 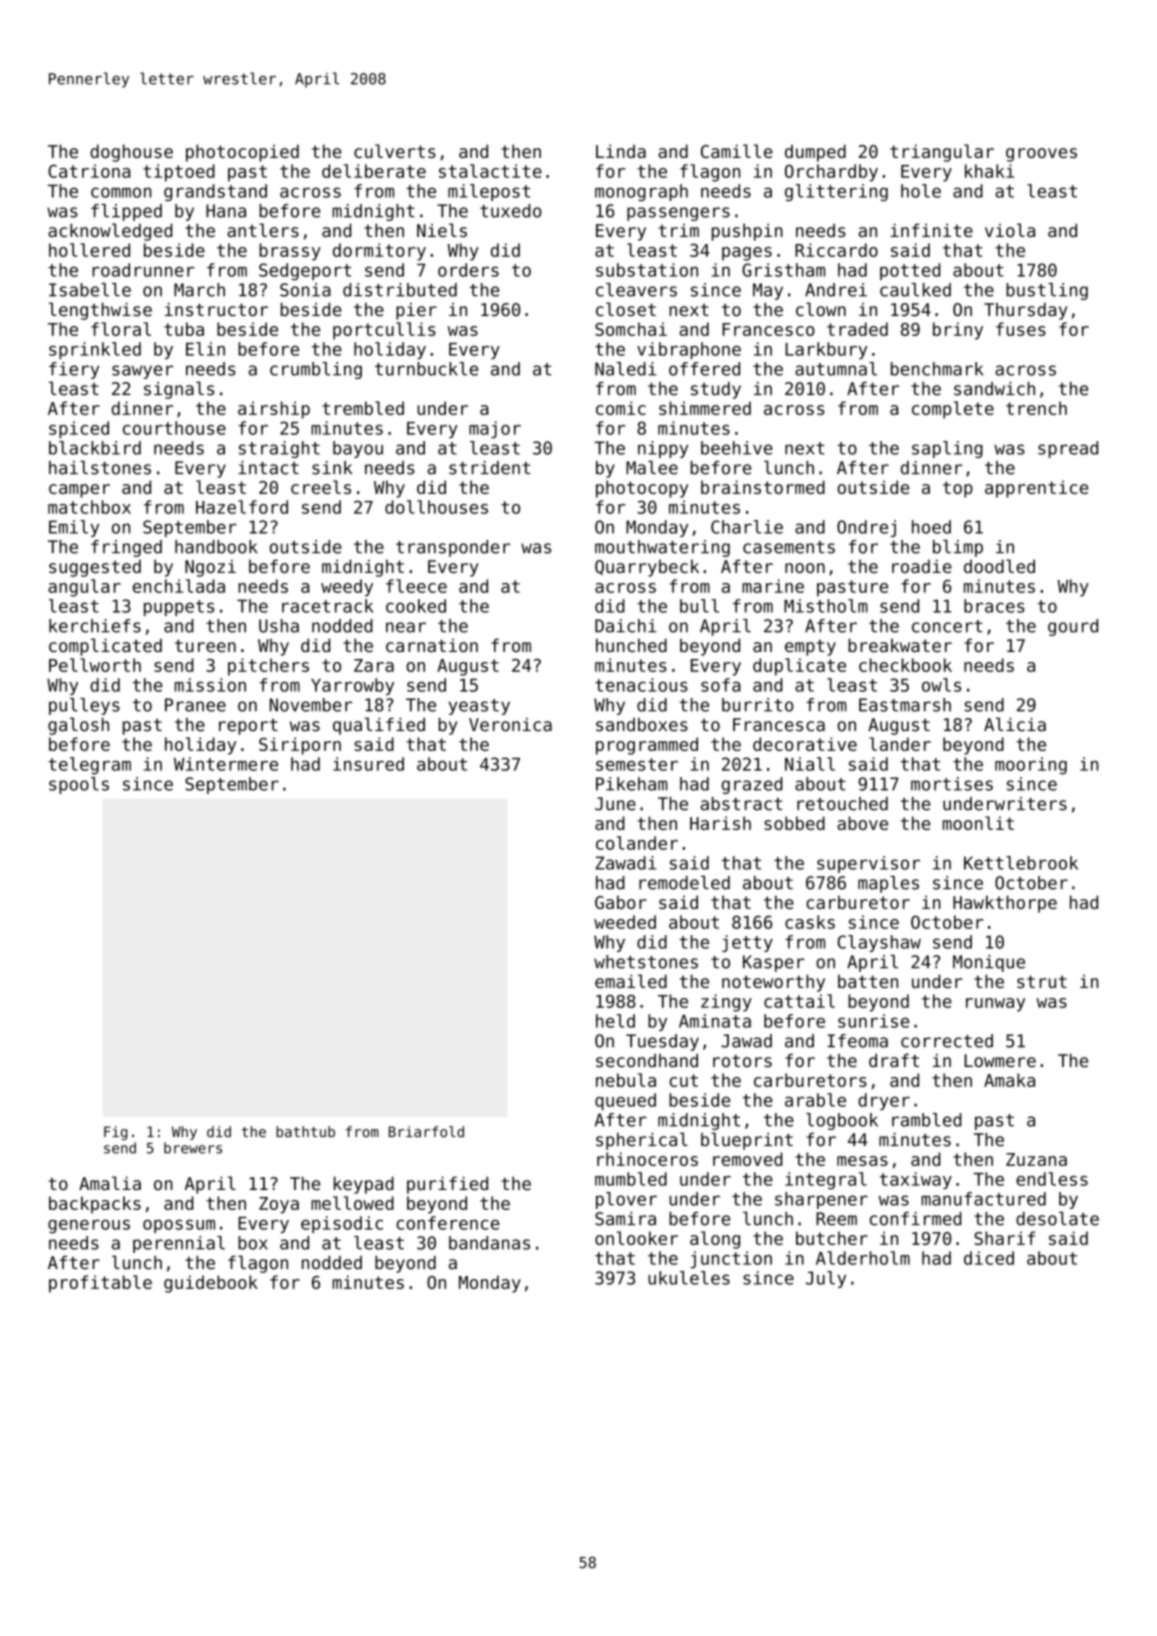 I want to click on nebula, so click(x=626, y=1080).
